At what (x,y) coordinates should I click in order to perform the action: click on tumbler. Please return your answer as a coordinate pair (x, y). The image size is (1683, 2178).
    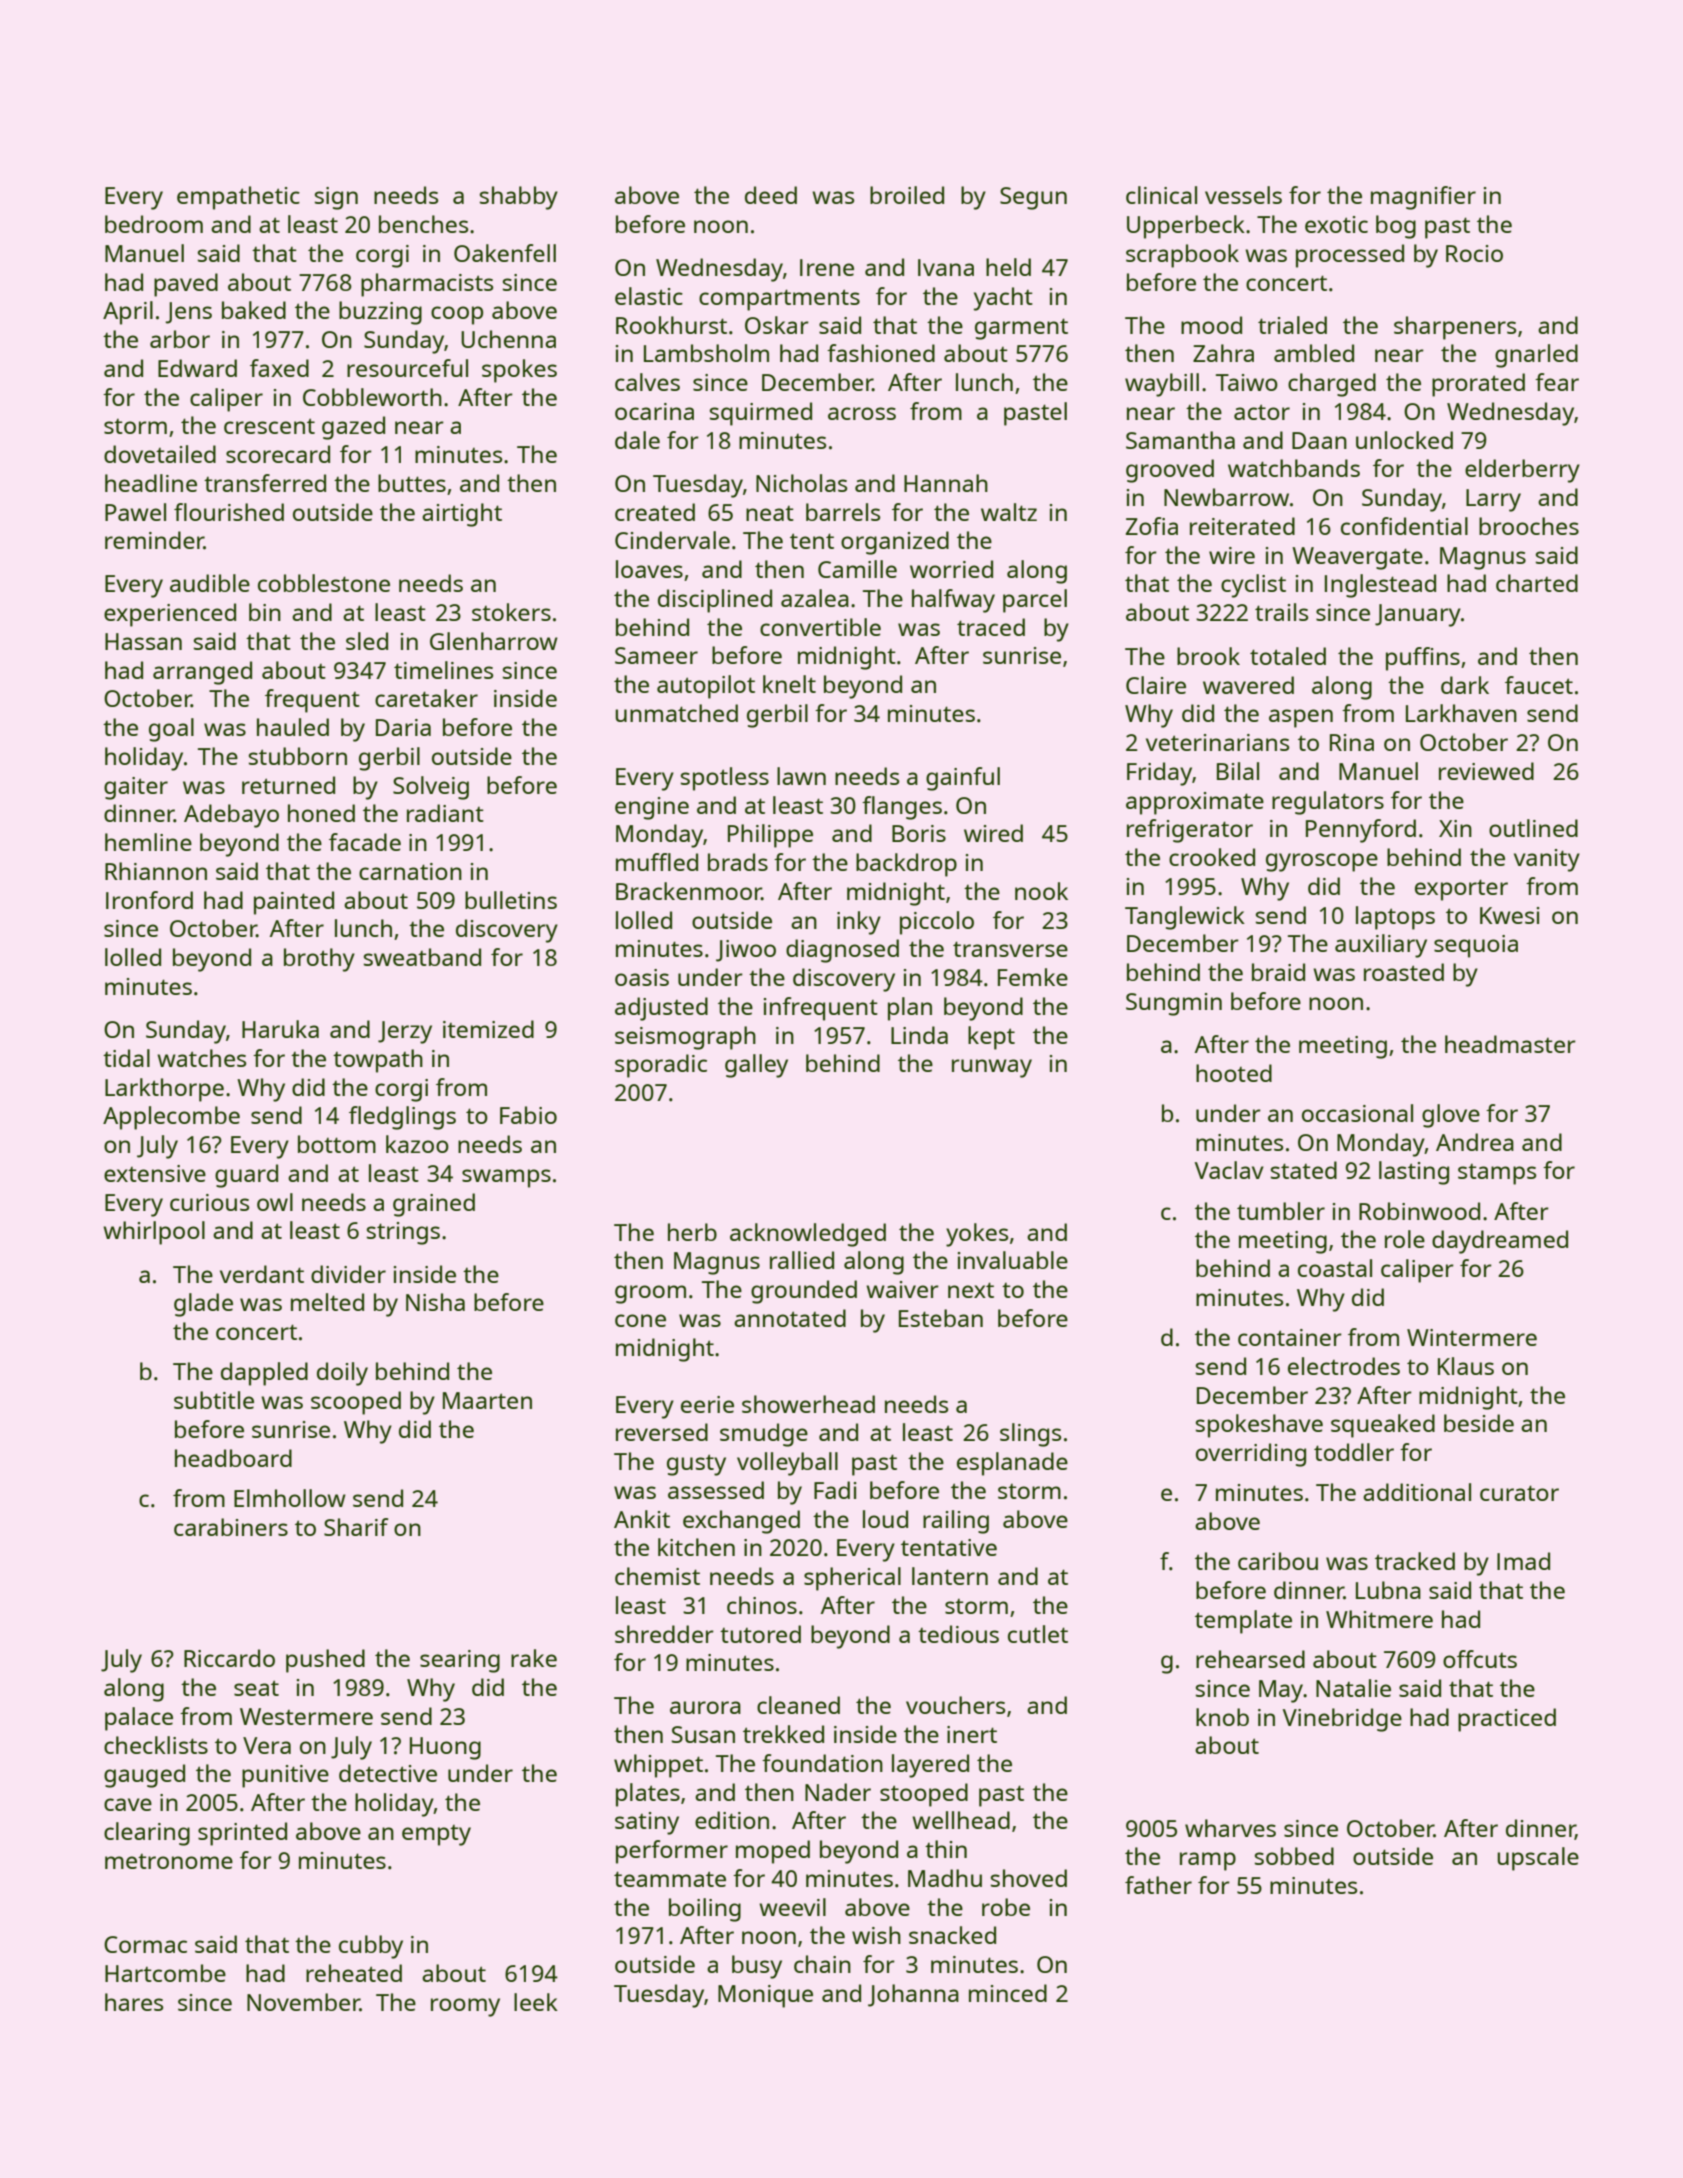
    Looking at the image, I should click on (1281, 1211).
